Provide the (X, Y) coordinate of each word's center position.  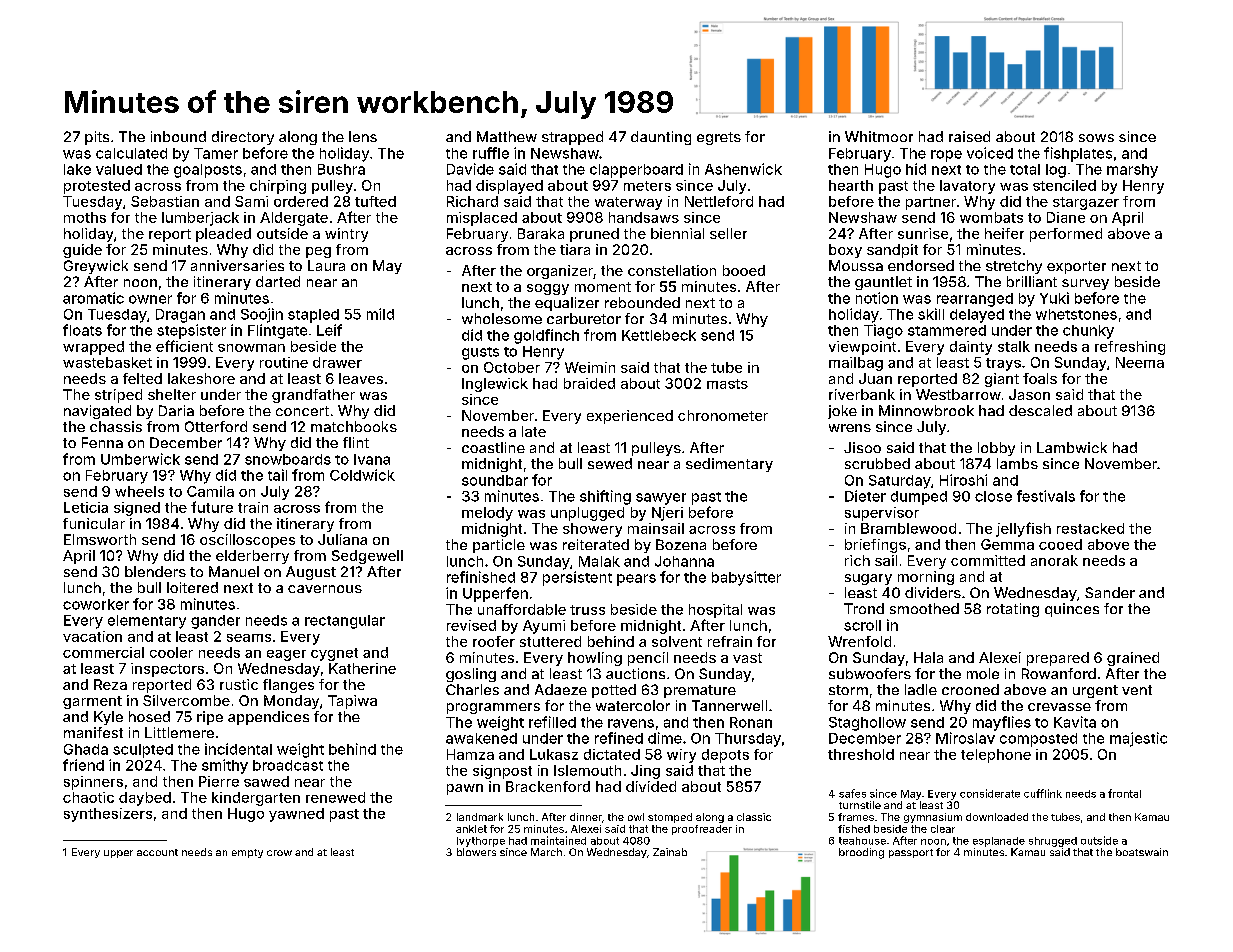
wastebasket (107, 362)
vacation (92, 636)
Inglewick (495, 385)
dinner (586, 817)
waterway (628, 203)
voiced (990, 153)
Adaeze (561, 689)
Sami (251, 201)
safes (852, 793)
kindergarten (256, 799)
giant (1002, 380)
